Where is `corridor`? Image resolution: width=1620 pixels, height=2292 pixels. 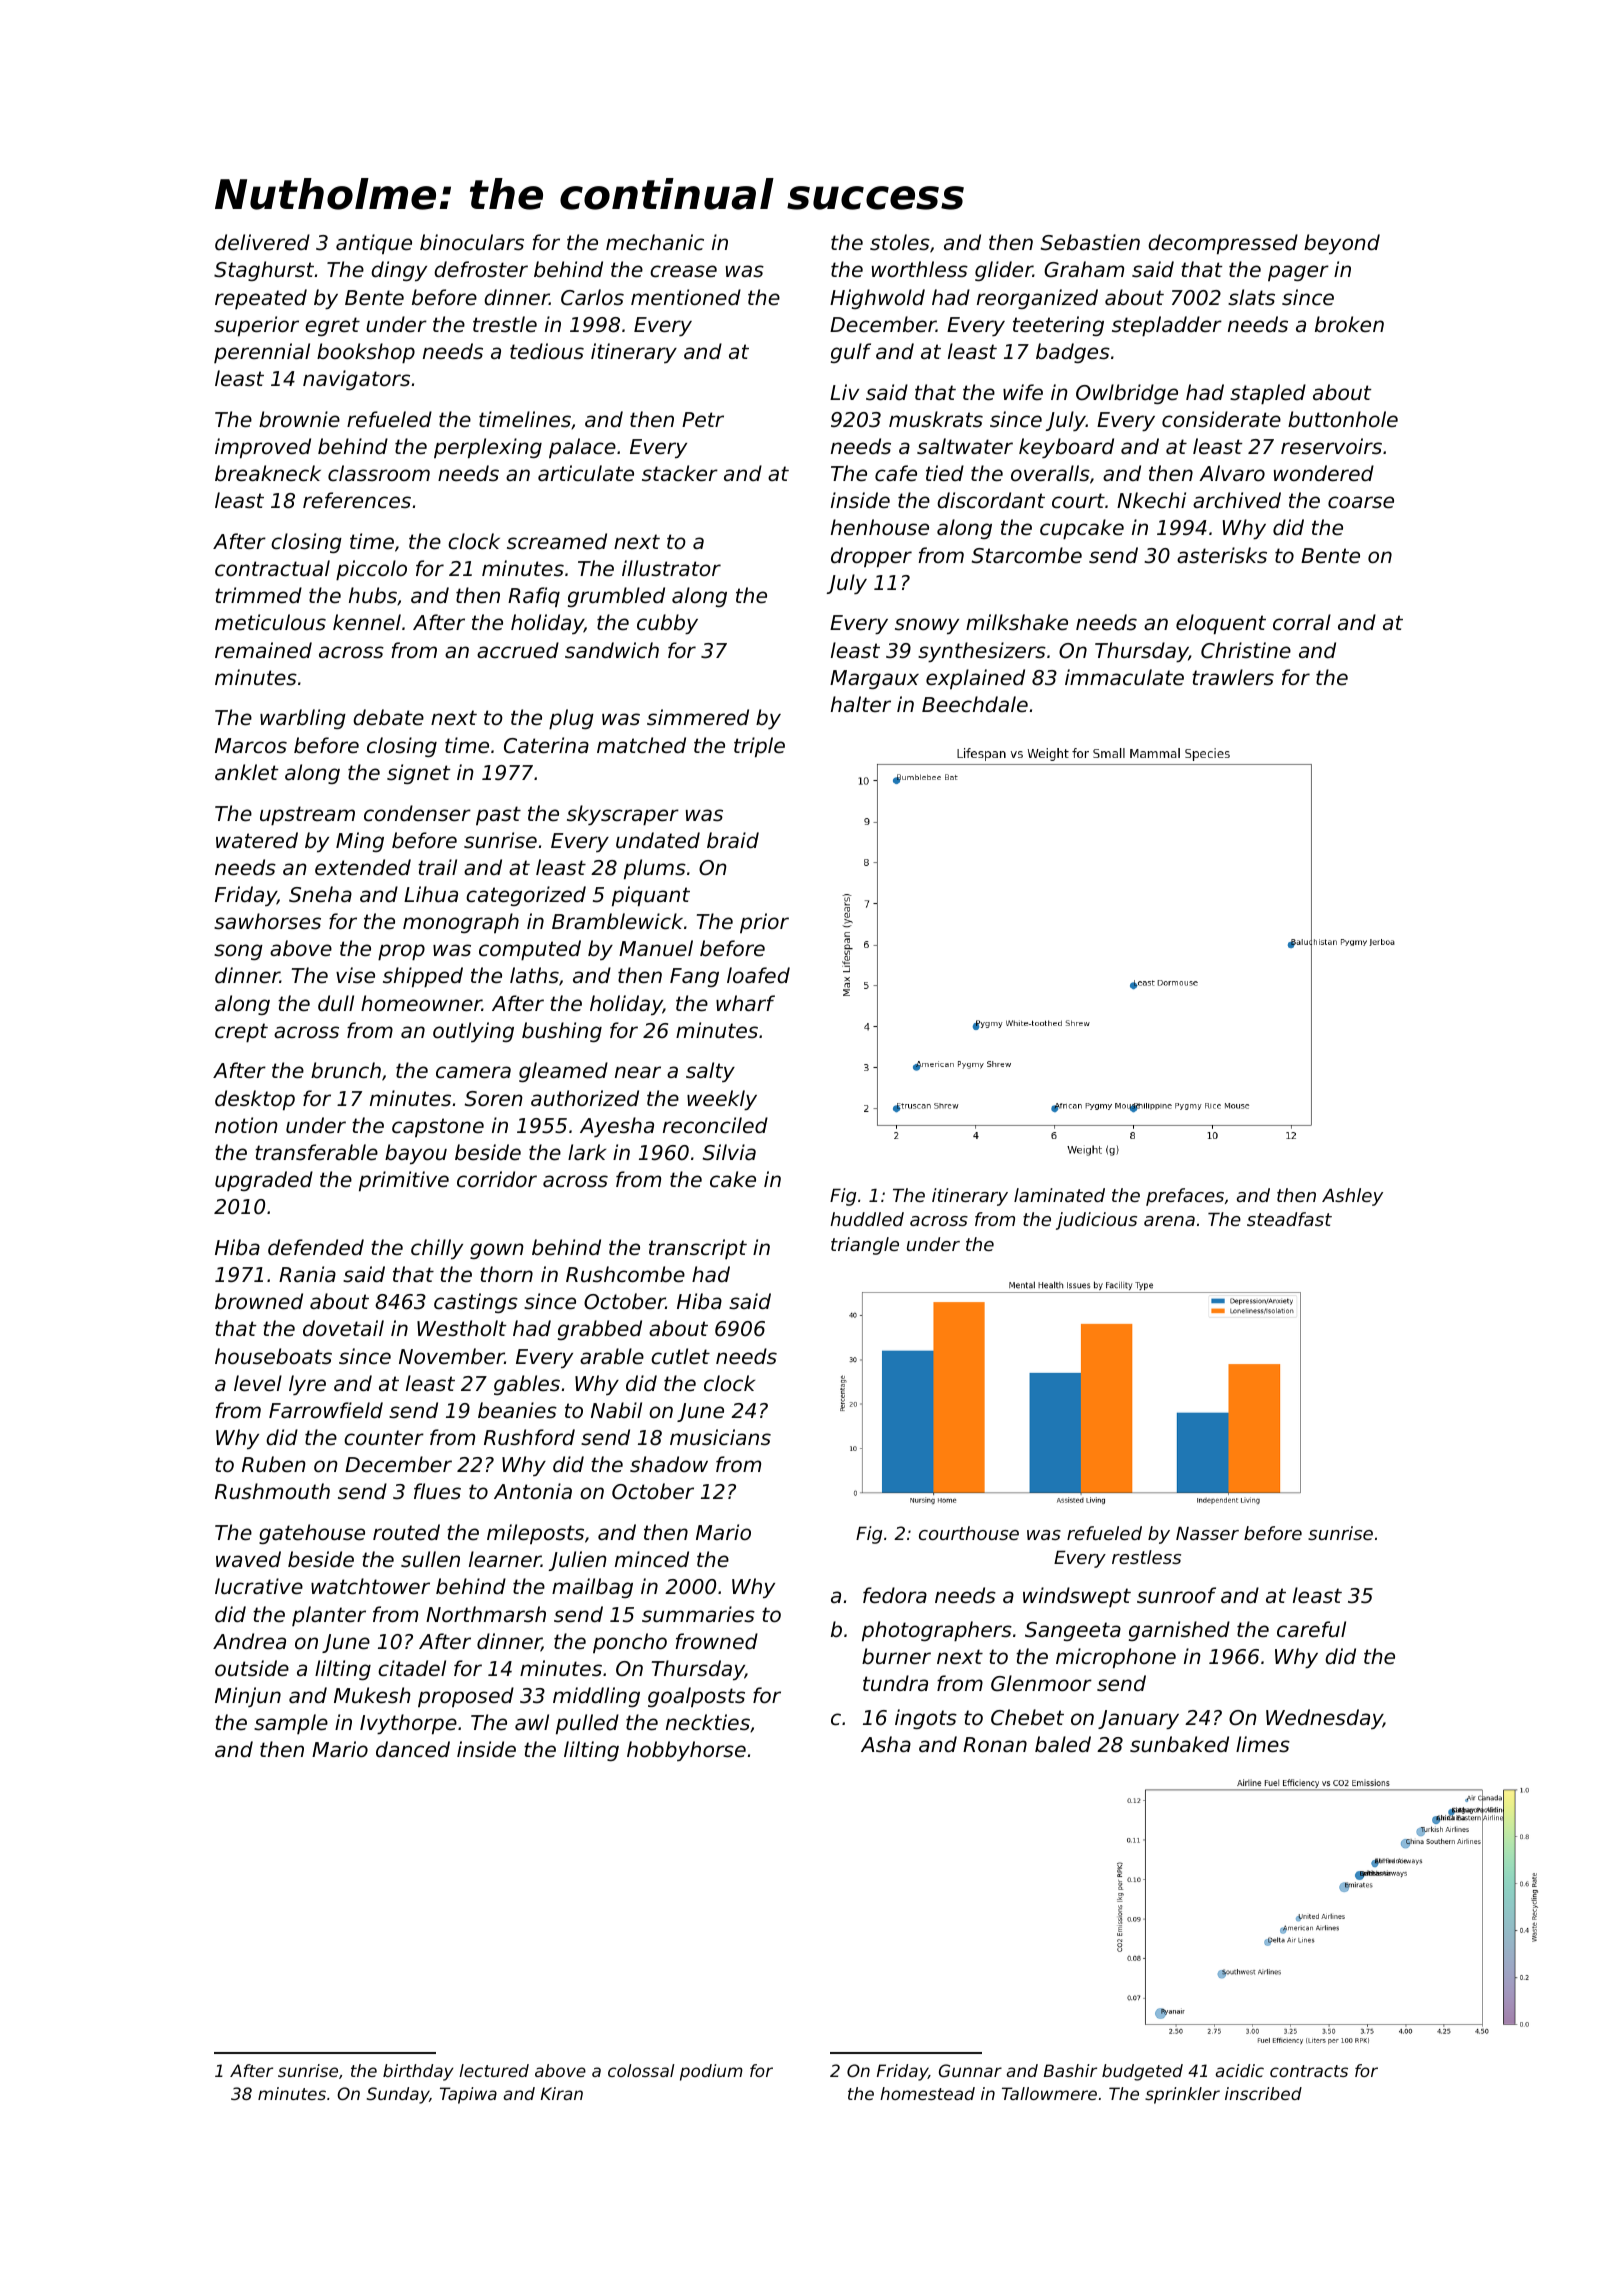 corridor is located at coordinates (497, 1179).
